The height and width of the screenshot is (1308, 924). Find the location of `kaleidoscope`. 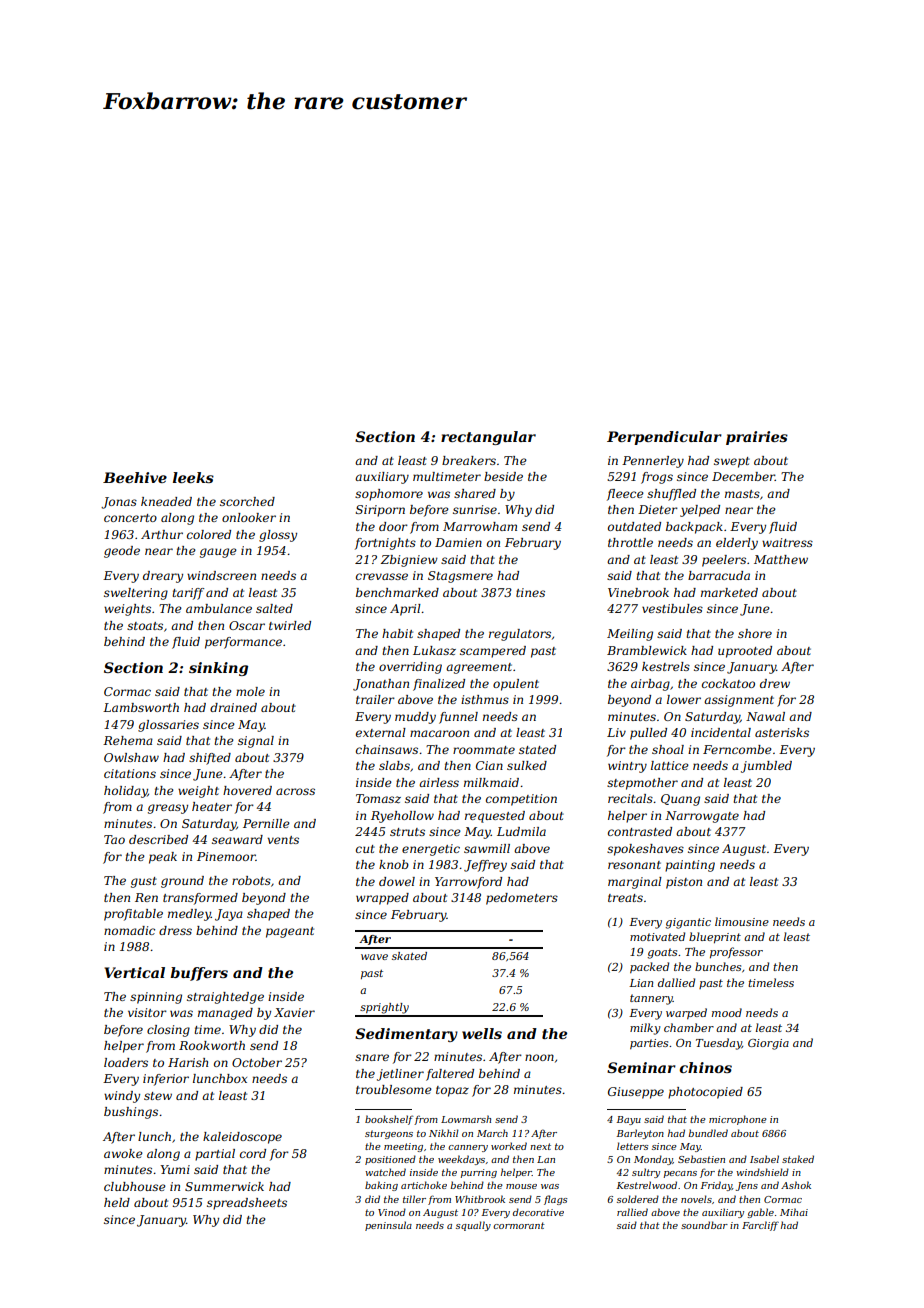

kaleidoscope is located at coordinates (242, 1138).
